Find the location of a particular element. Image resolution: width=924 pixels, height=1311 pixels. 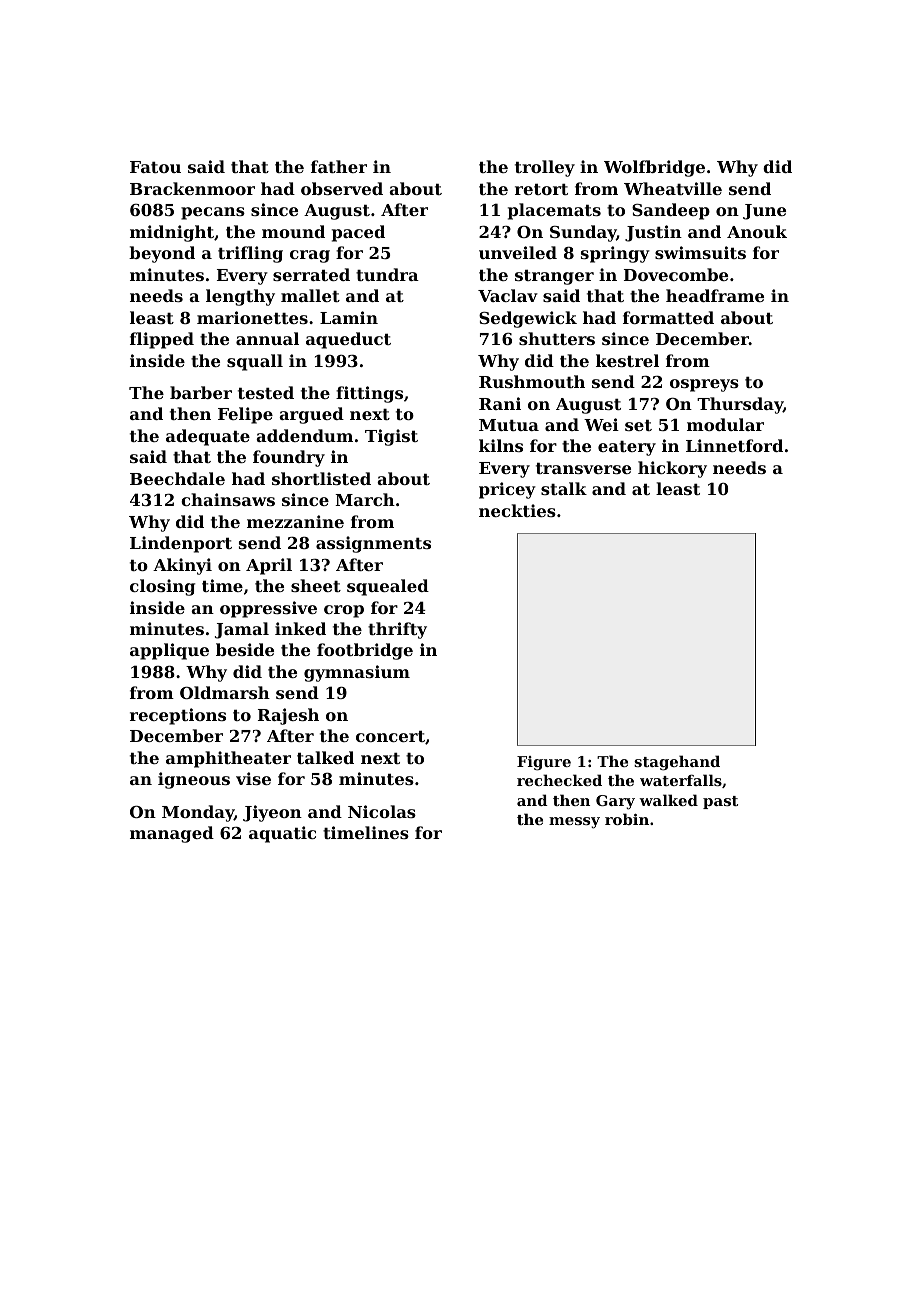

squealed is located at coordinates (388, 587).
